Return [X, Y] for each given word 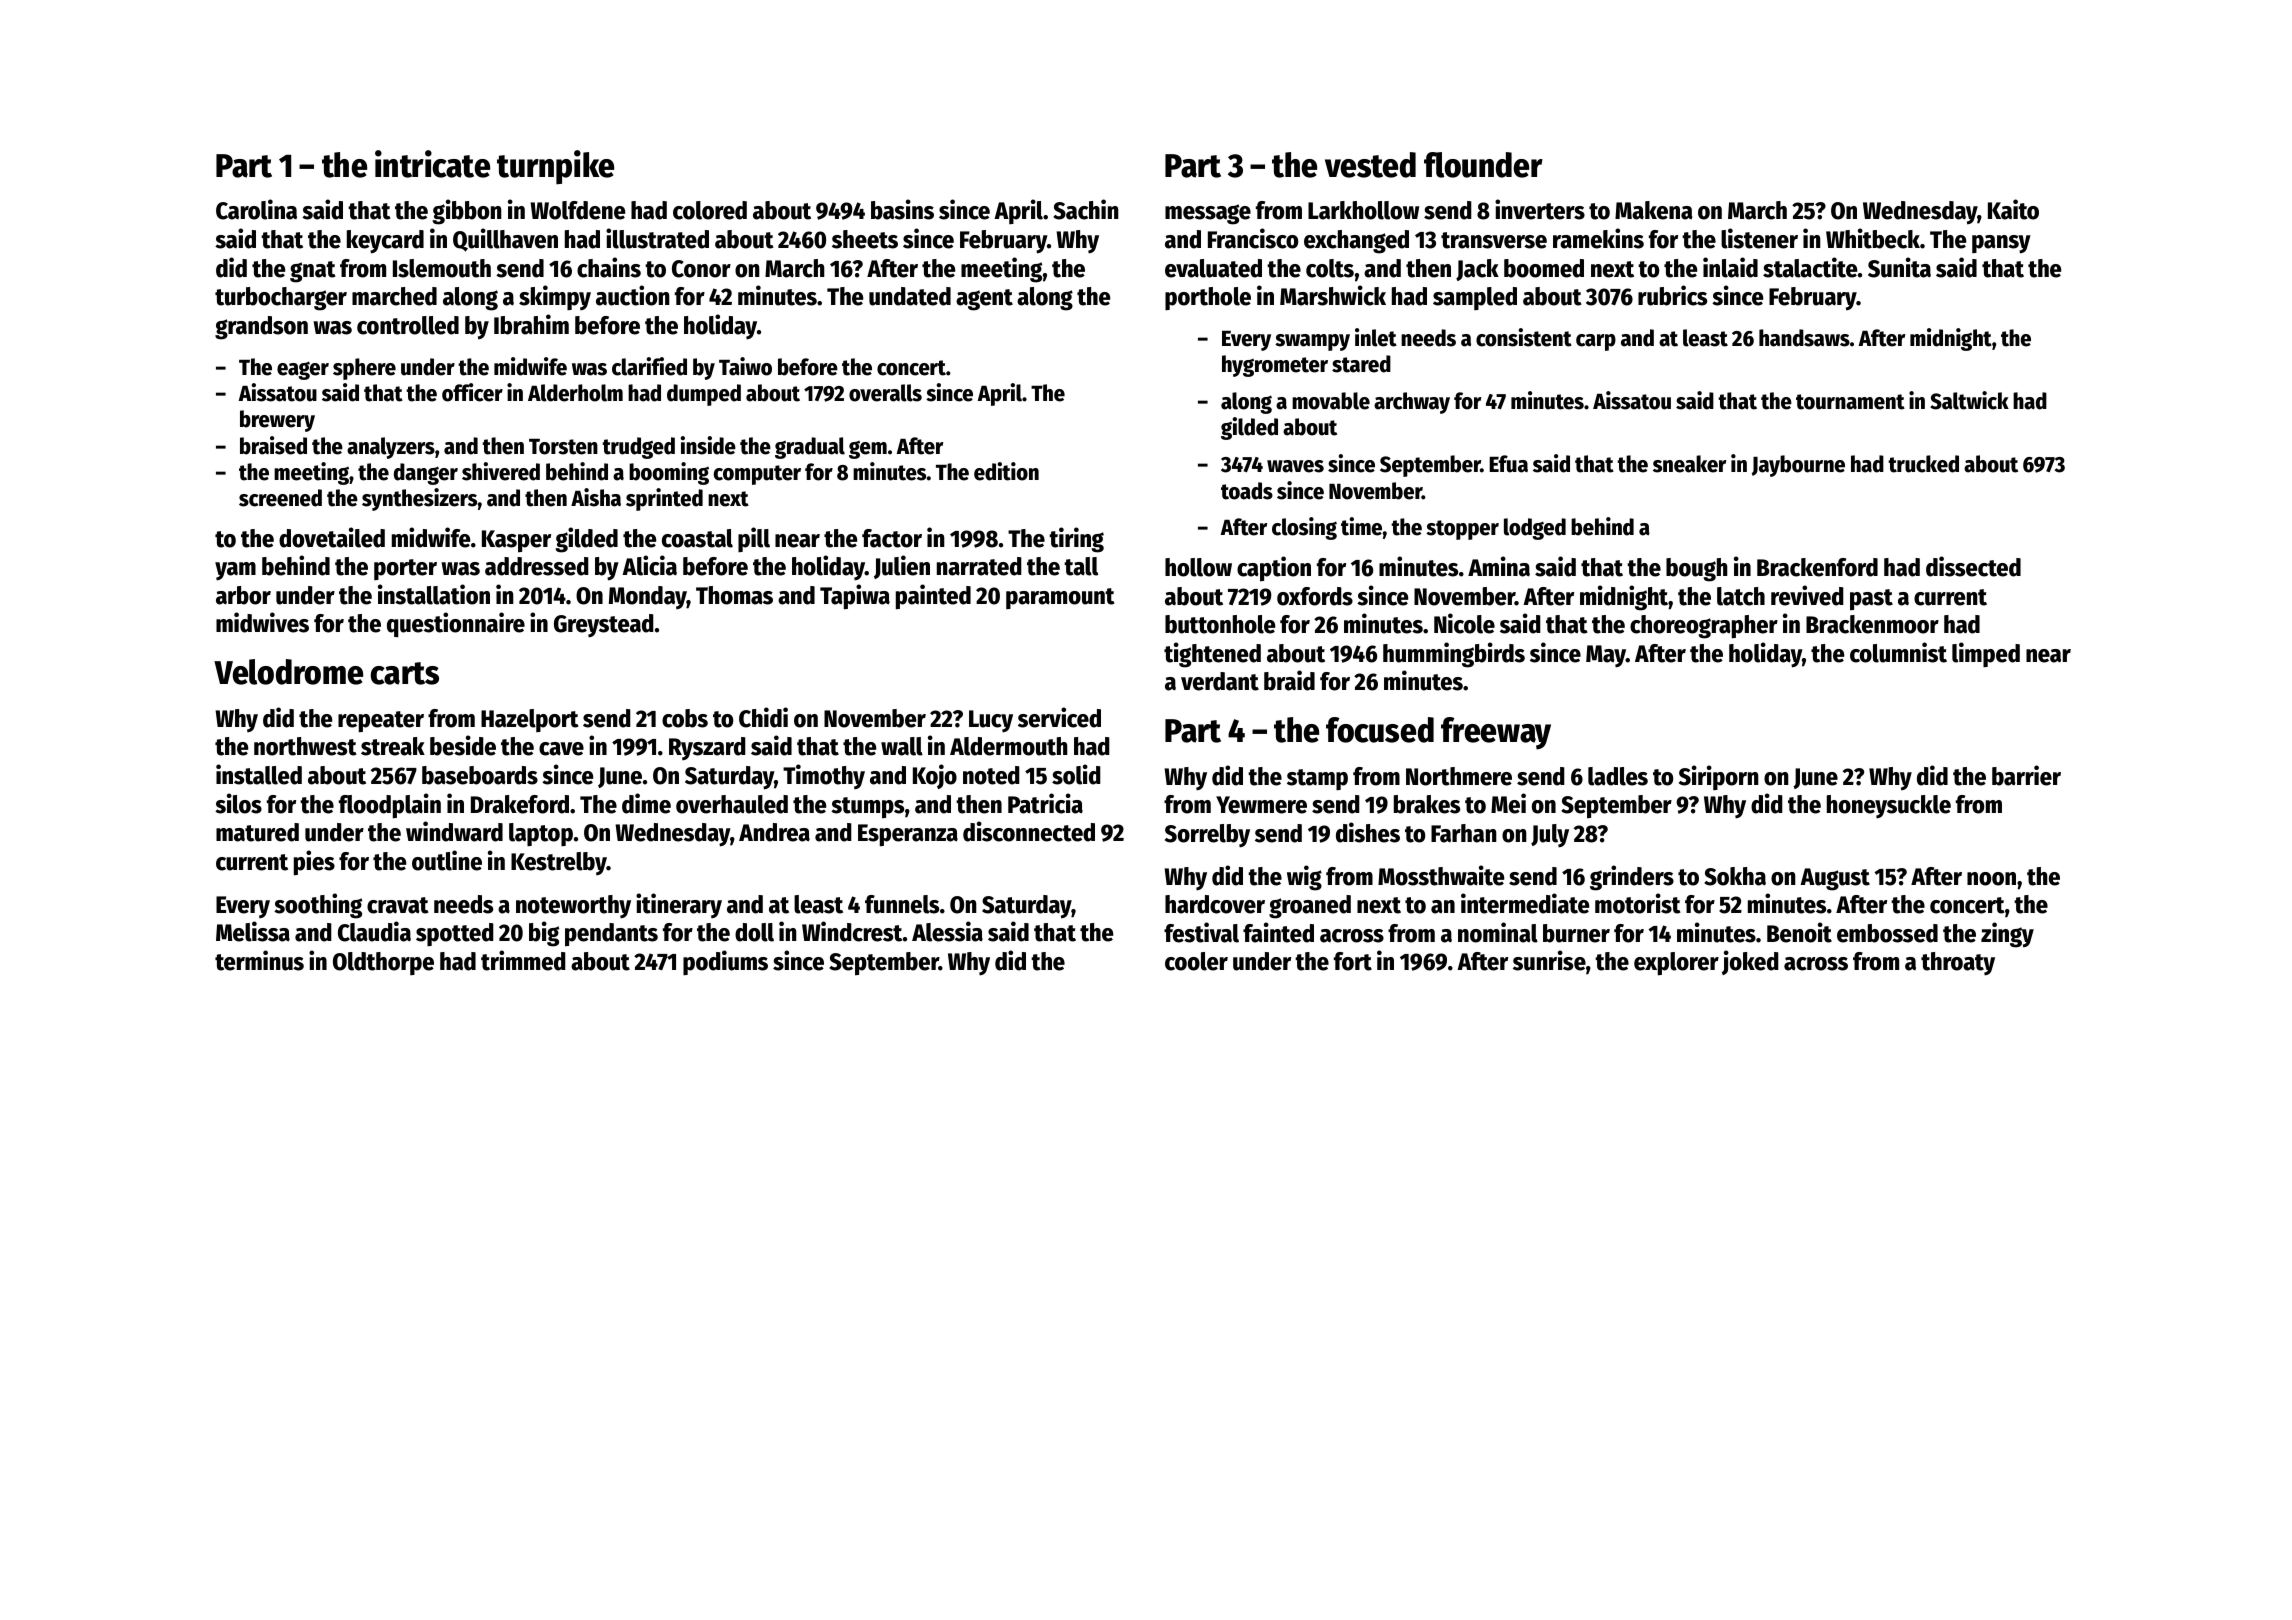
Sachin [1086, 209]
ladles [1618, 776]
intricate [432, 164]
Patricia [1045, 803]
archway [1412, 403]
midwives [262, 622]
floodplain [390, 806]
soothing [318, 906]
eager [303, 370]
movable [1331, 401]
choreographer [1704, 627]
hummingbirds [1454, 655]
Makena [1653, 210]
